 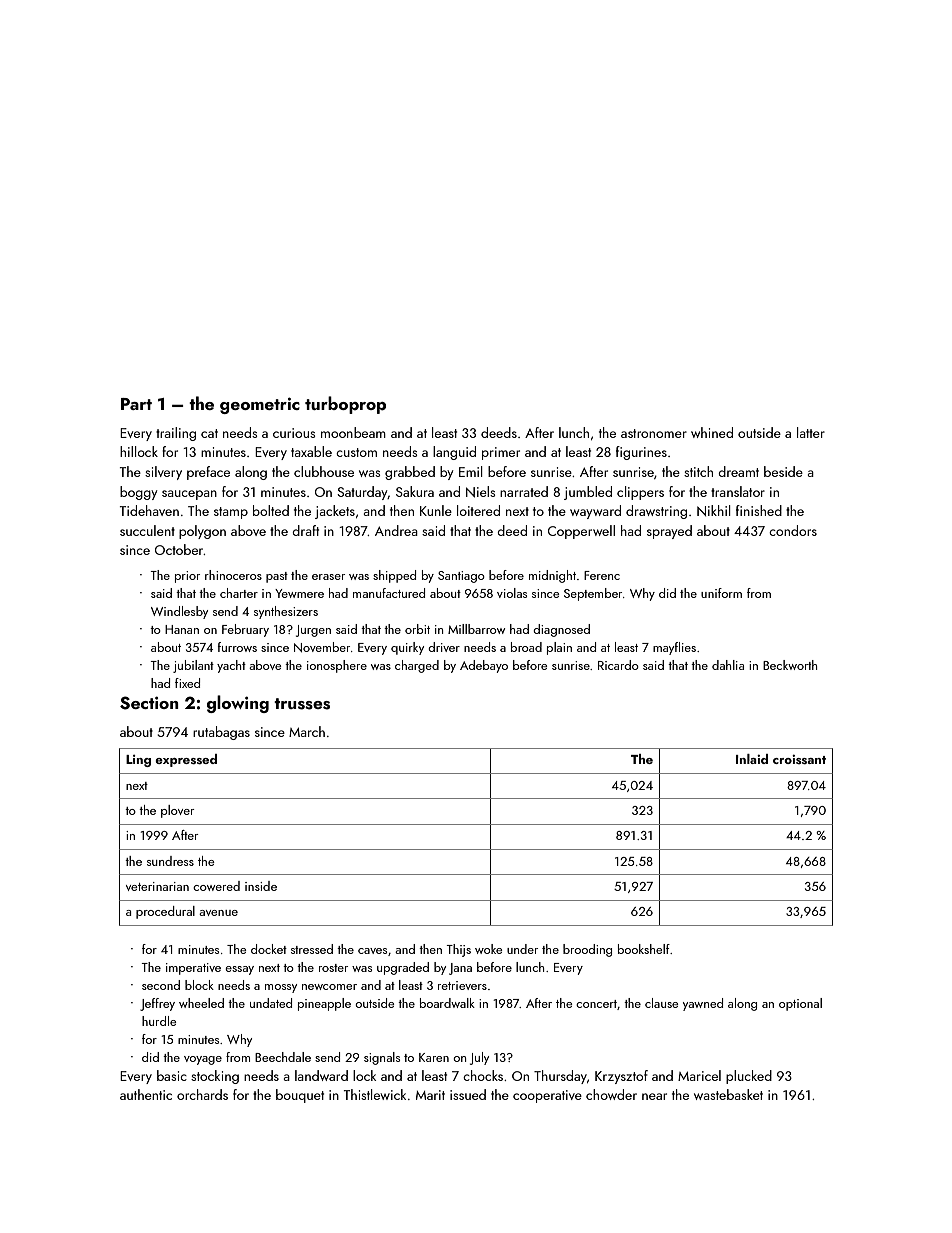 What do you see at coordinates (512, 593) in the document?
I see `violas` at bounding box center [512, 593].
